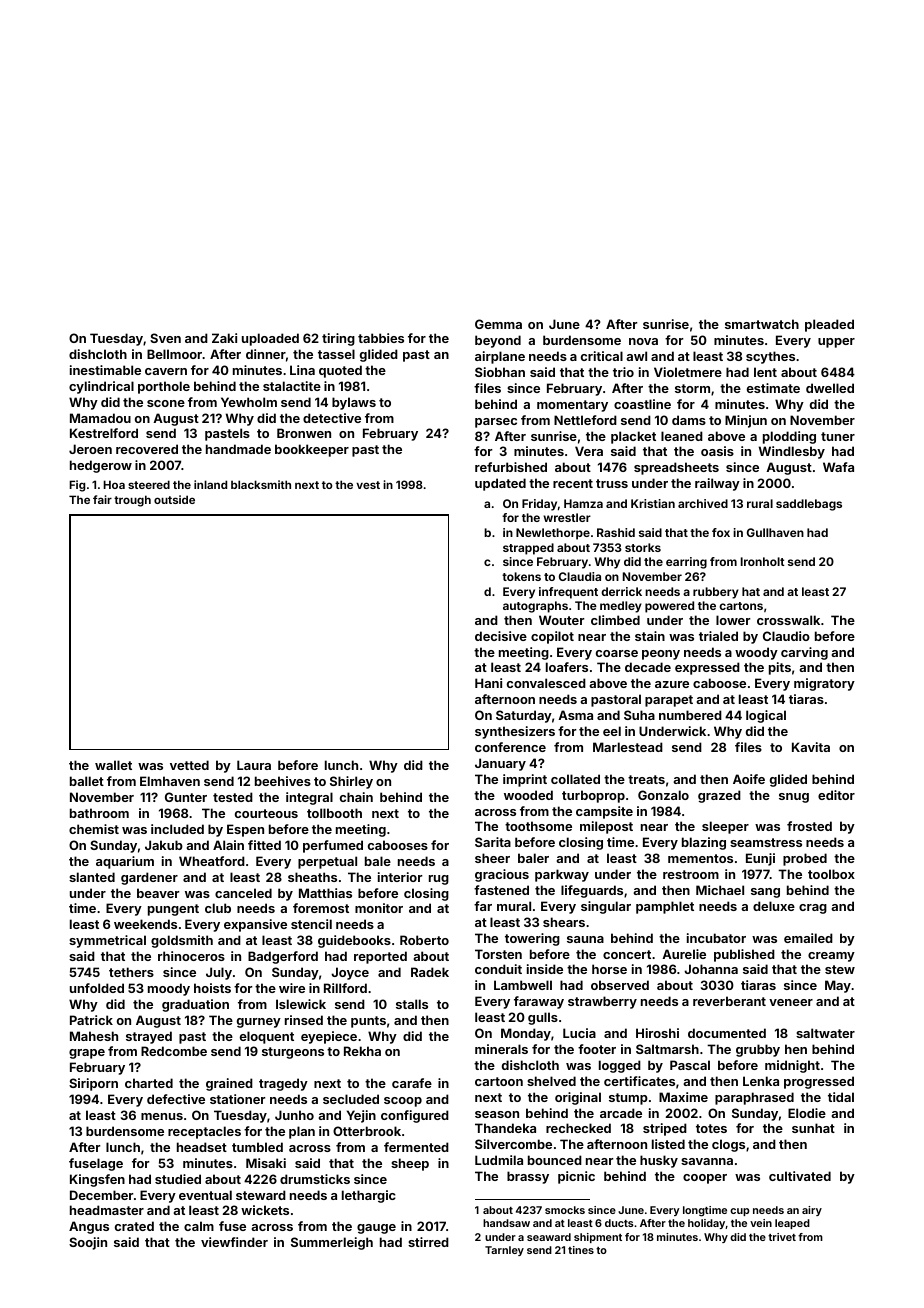 This page has width=924, height=1308. I want to click on emailed, so click(808, 938).
